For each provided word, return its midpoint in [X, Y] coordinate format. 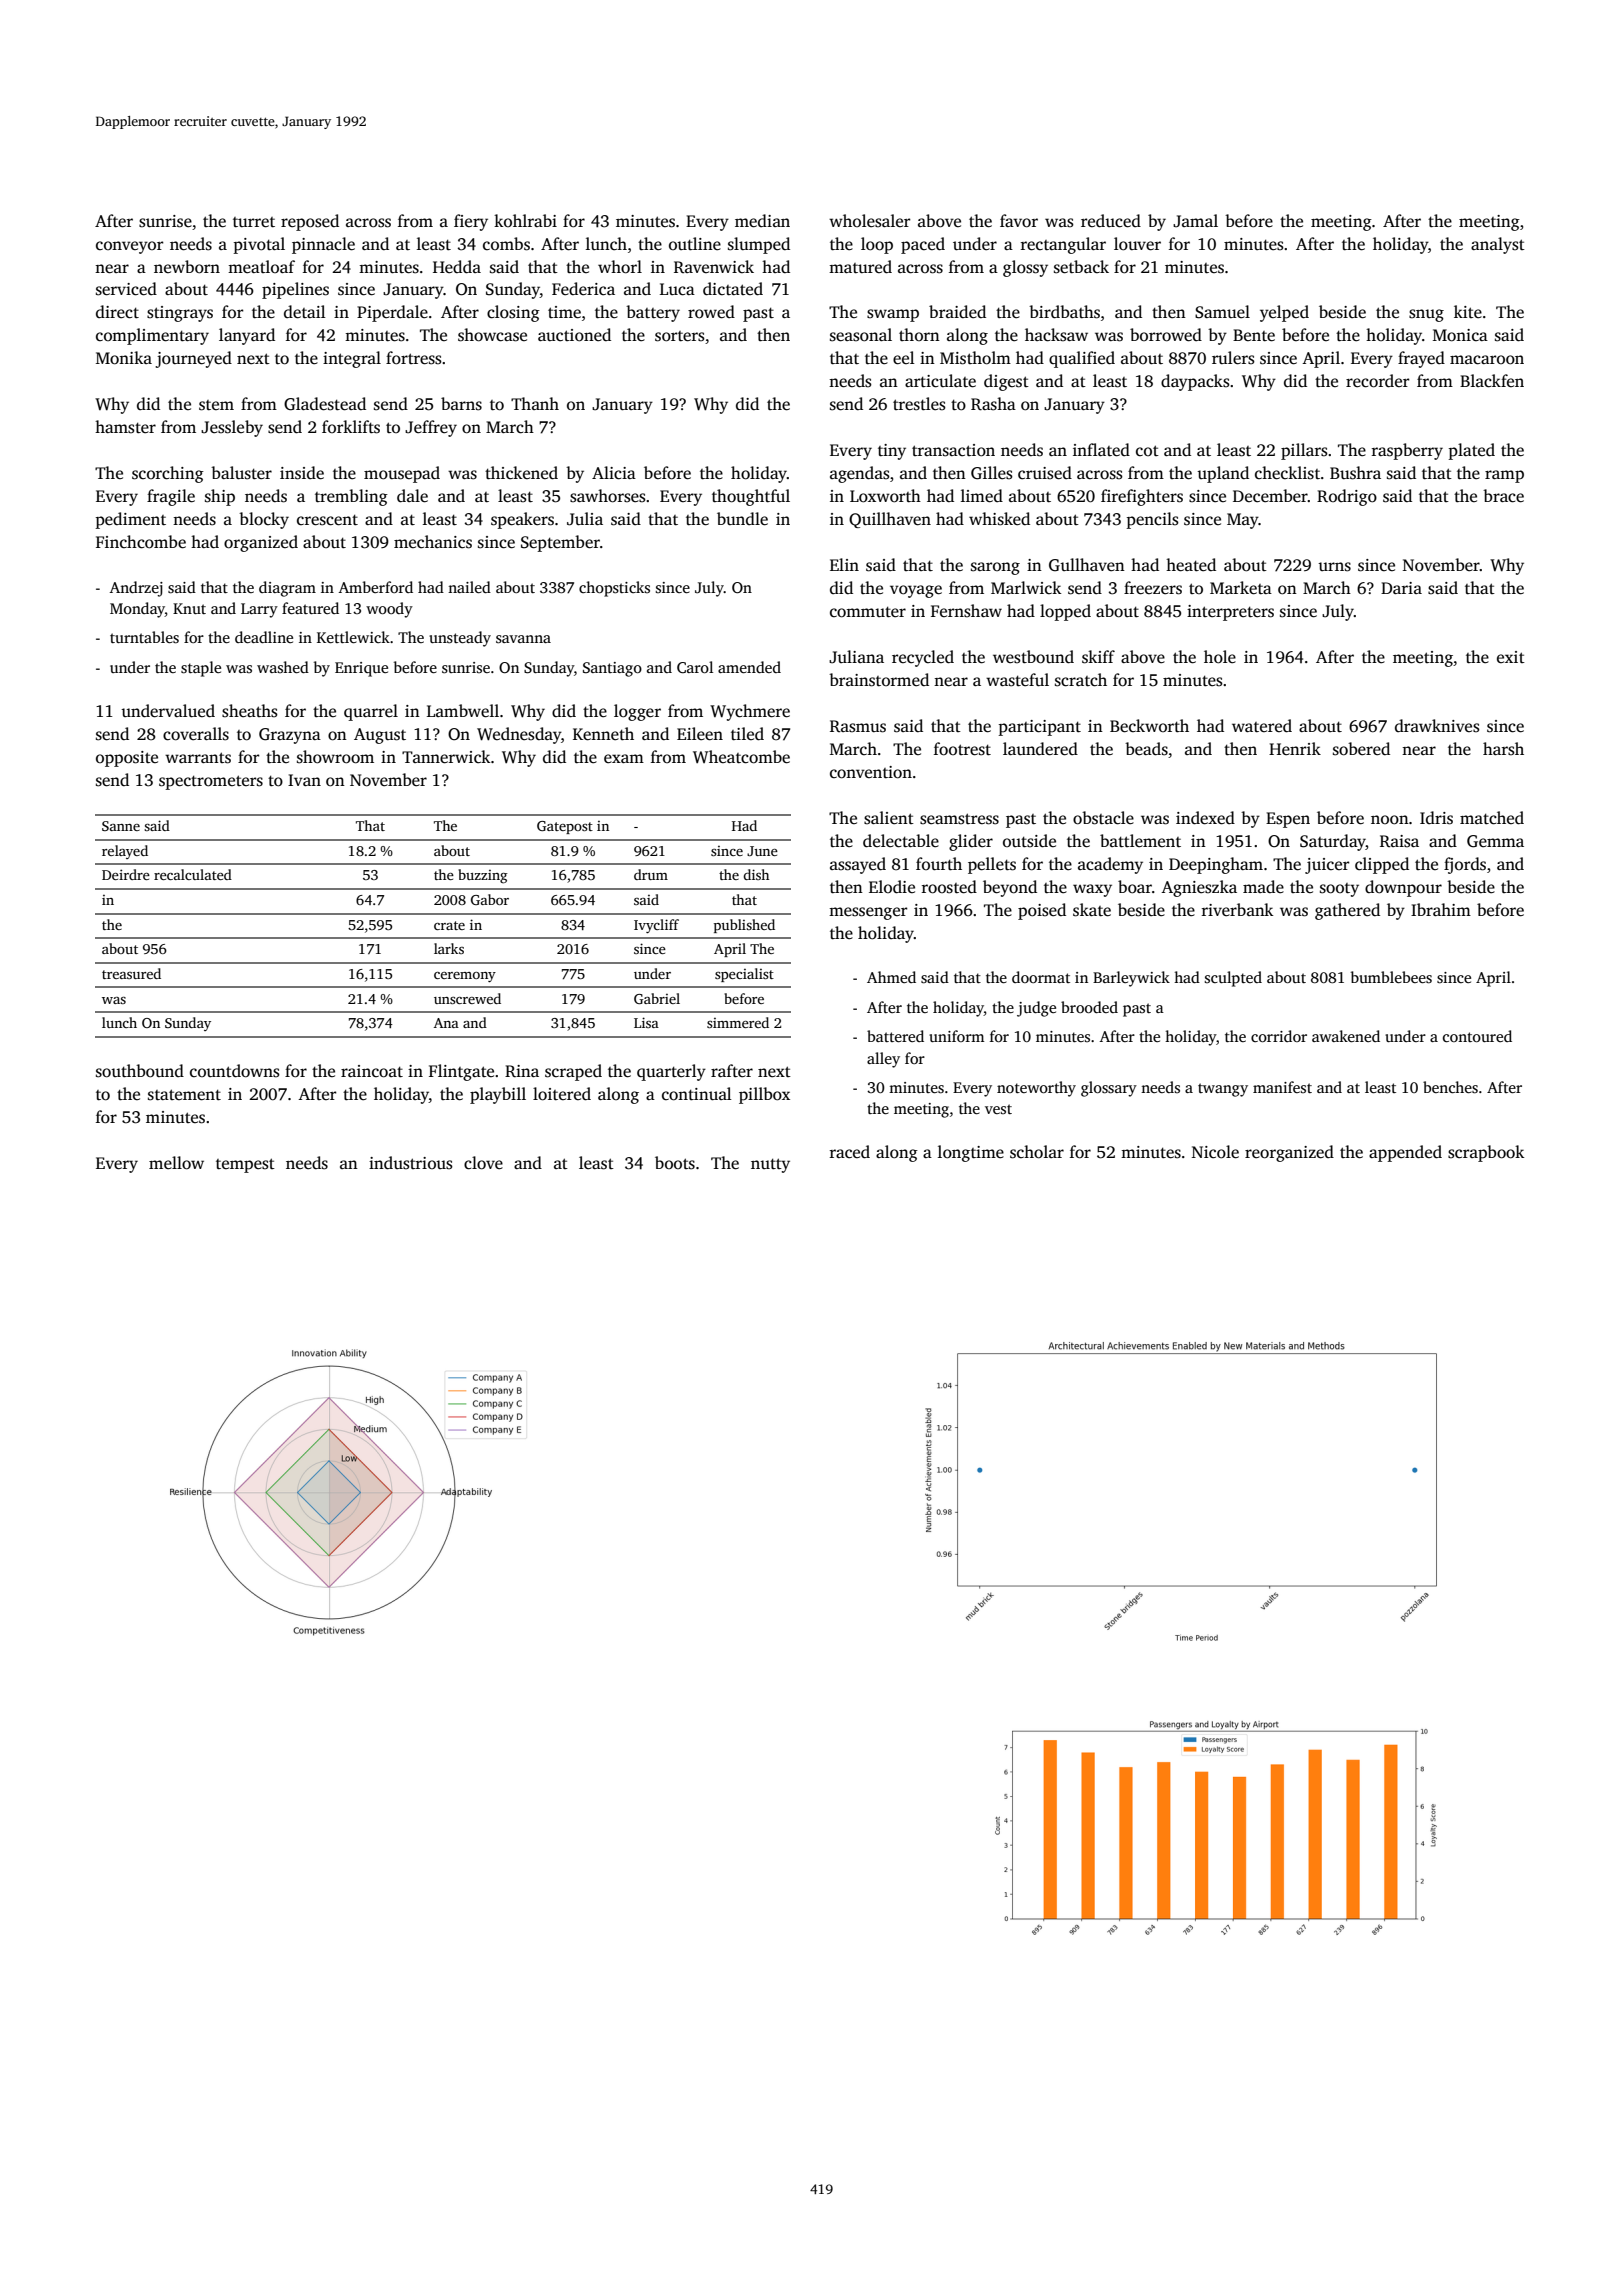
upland [1223, 474]
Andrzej [136, 589]
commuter [868, 612]
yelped [1284, 313]
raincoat [372, 1071]
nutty [770, 1165]
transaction [953, 450]
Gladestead [325, 404]
